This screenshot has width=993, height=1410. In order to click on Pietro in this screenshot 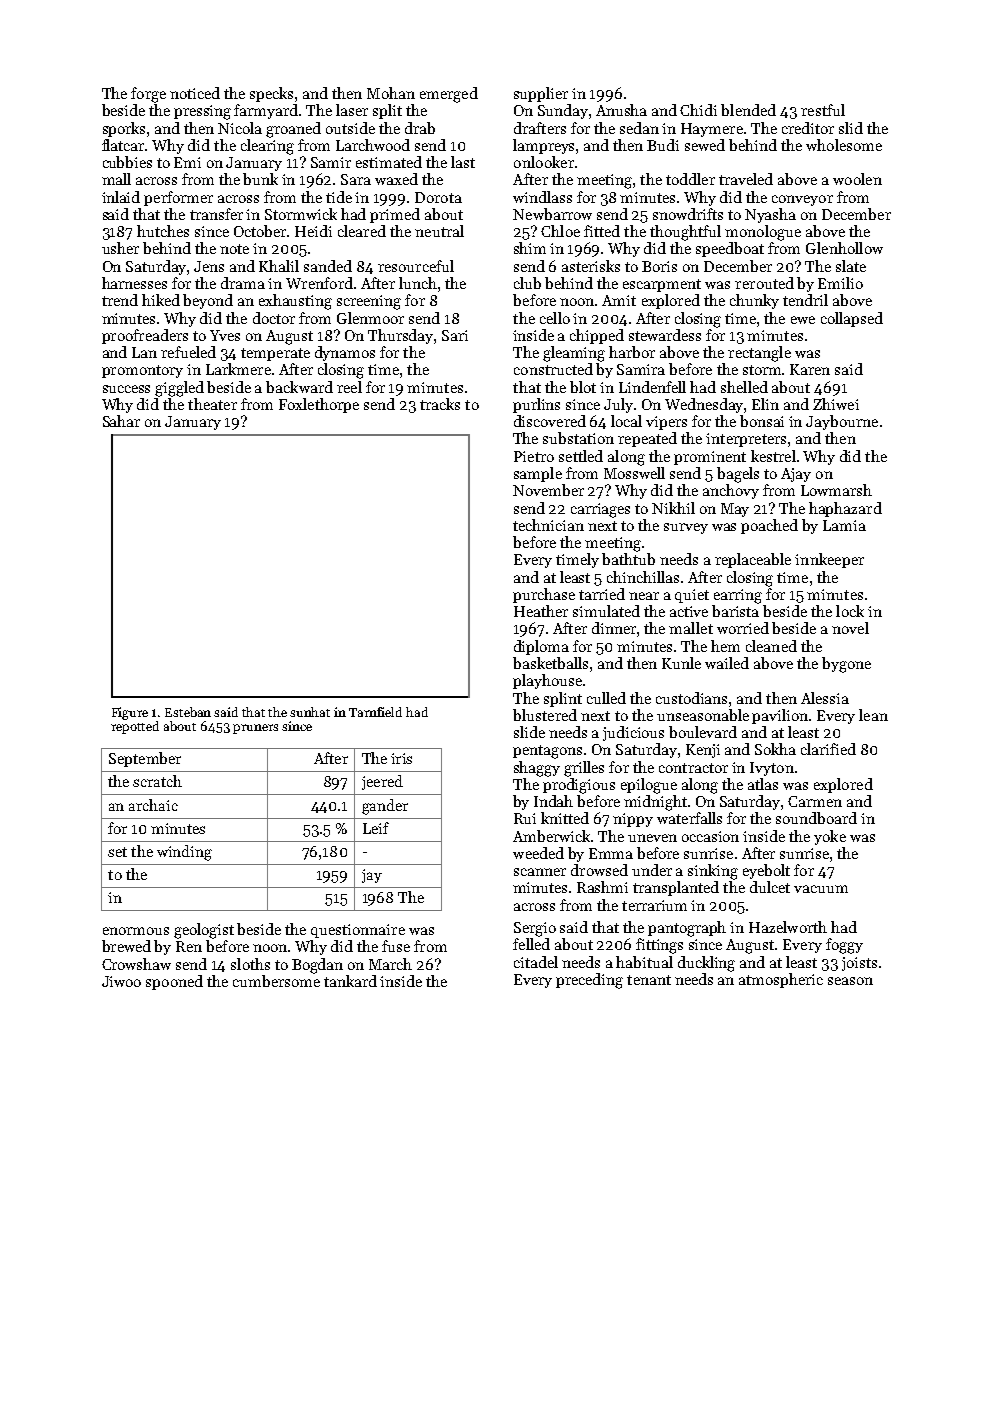, I will do `click(534, 456)`.
